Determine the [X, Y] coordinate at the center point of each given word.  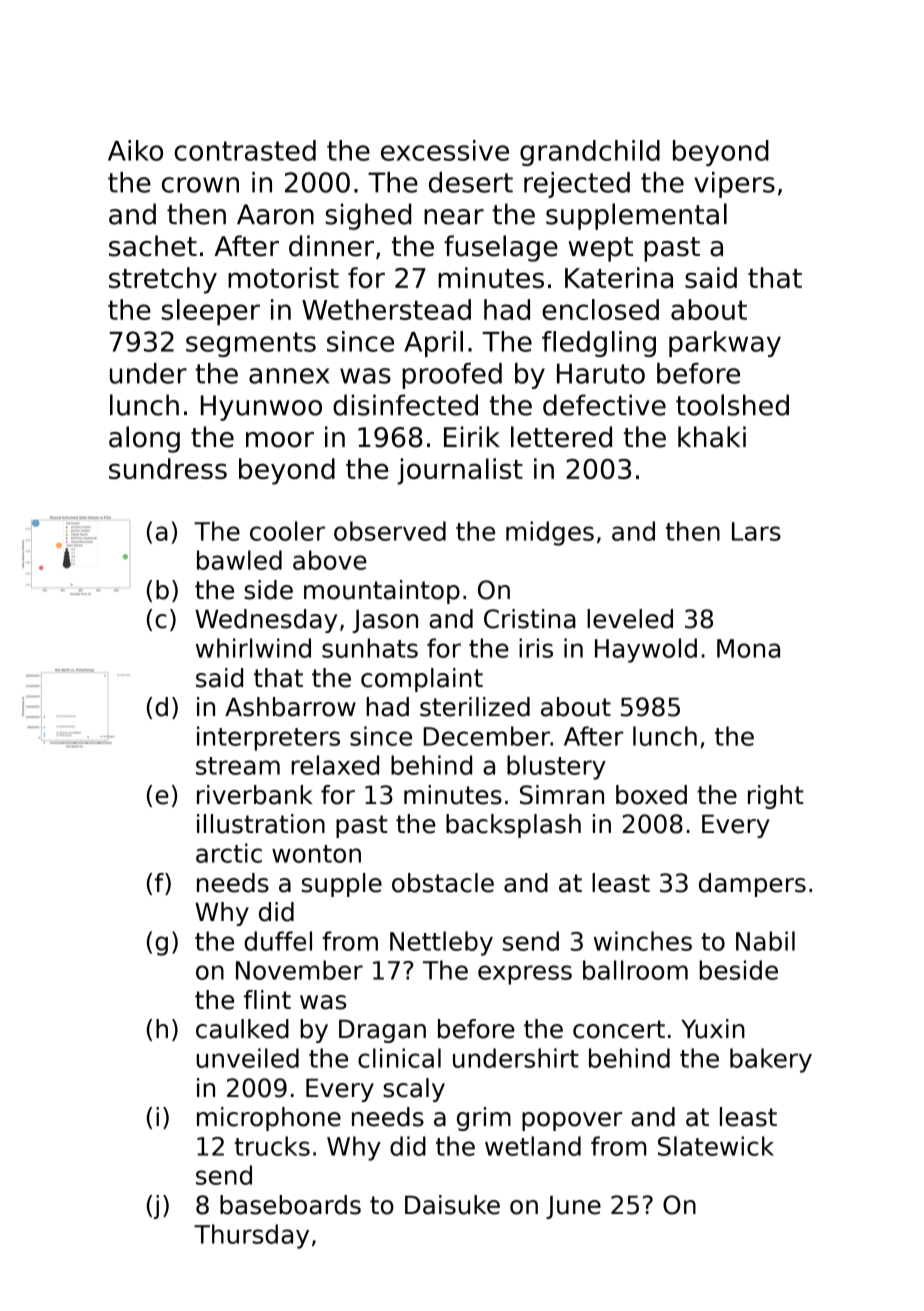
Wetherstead [386, 309]
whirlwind [253, 648]
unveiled [248, 1058]
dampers [752, 885]
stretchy [163, 280]
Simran [562, 795]
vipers [734, 185]
